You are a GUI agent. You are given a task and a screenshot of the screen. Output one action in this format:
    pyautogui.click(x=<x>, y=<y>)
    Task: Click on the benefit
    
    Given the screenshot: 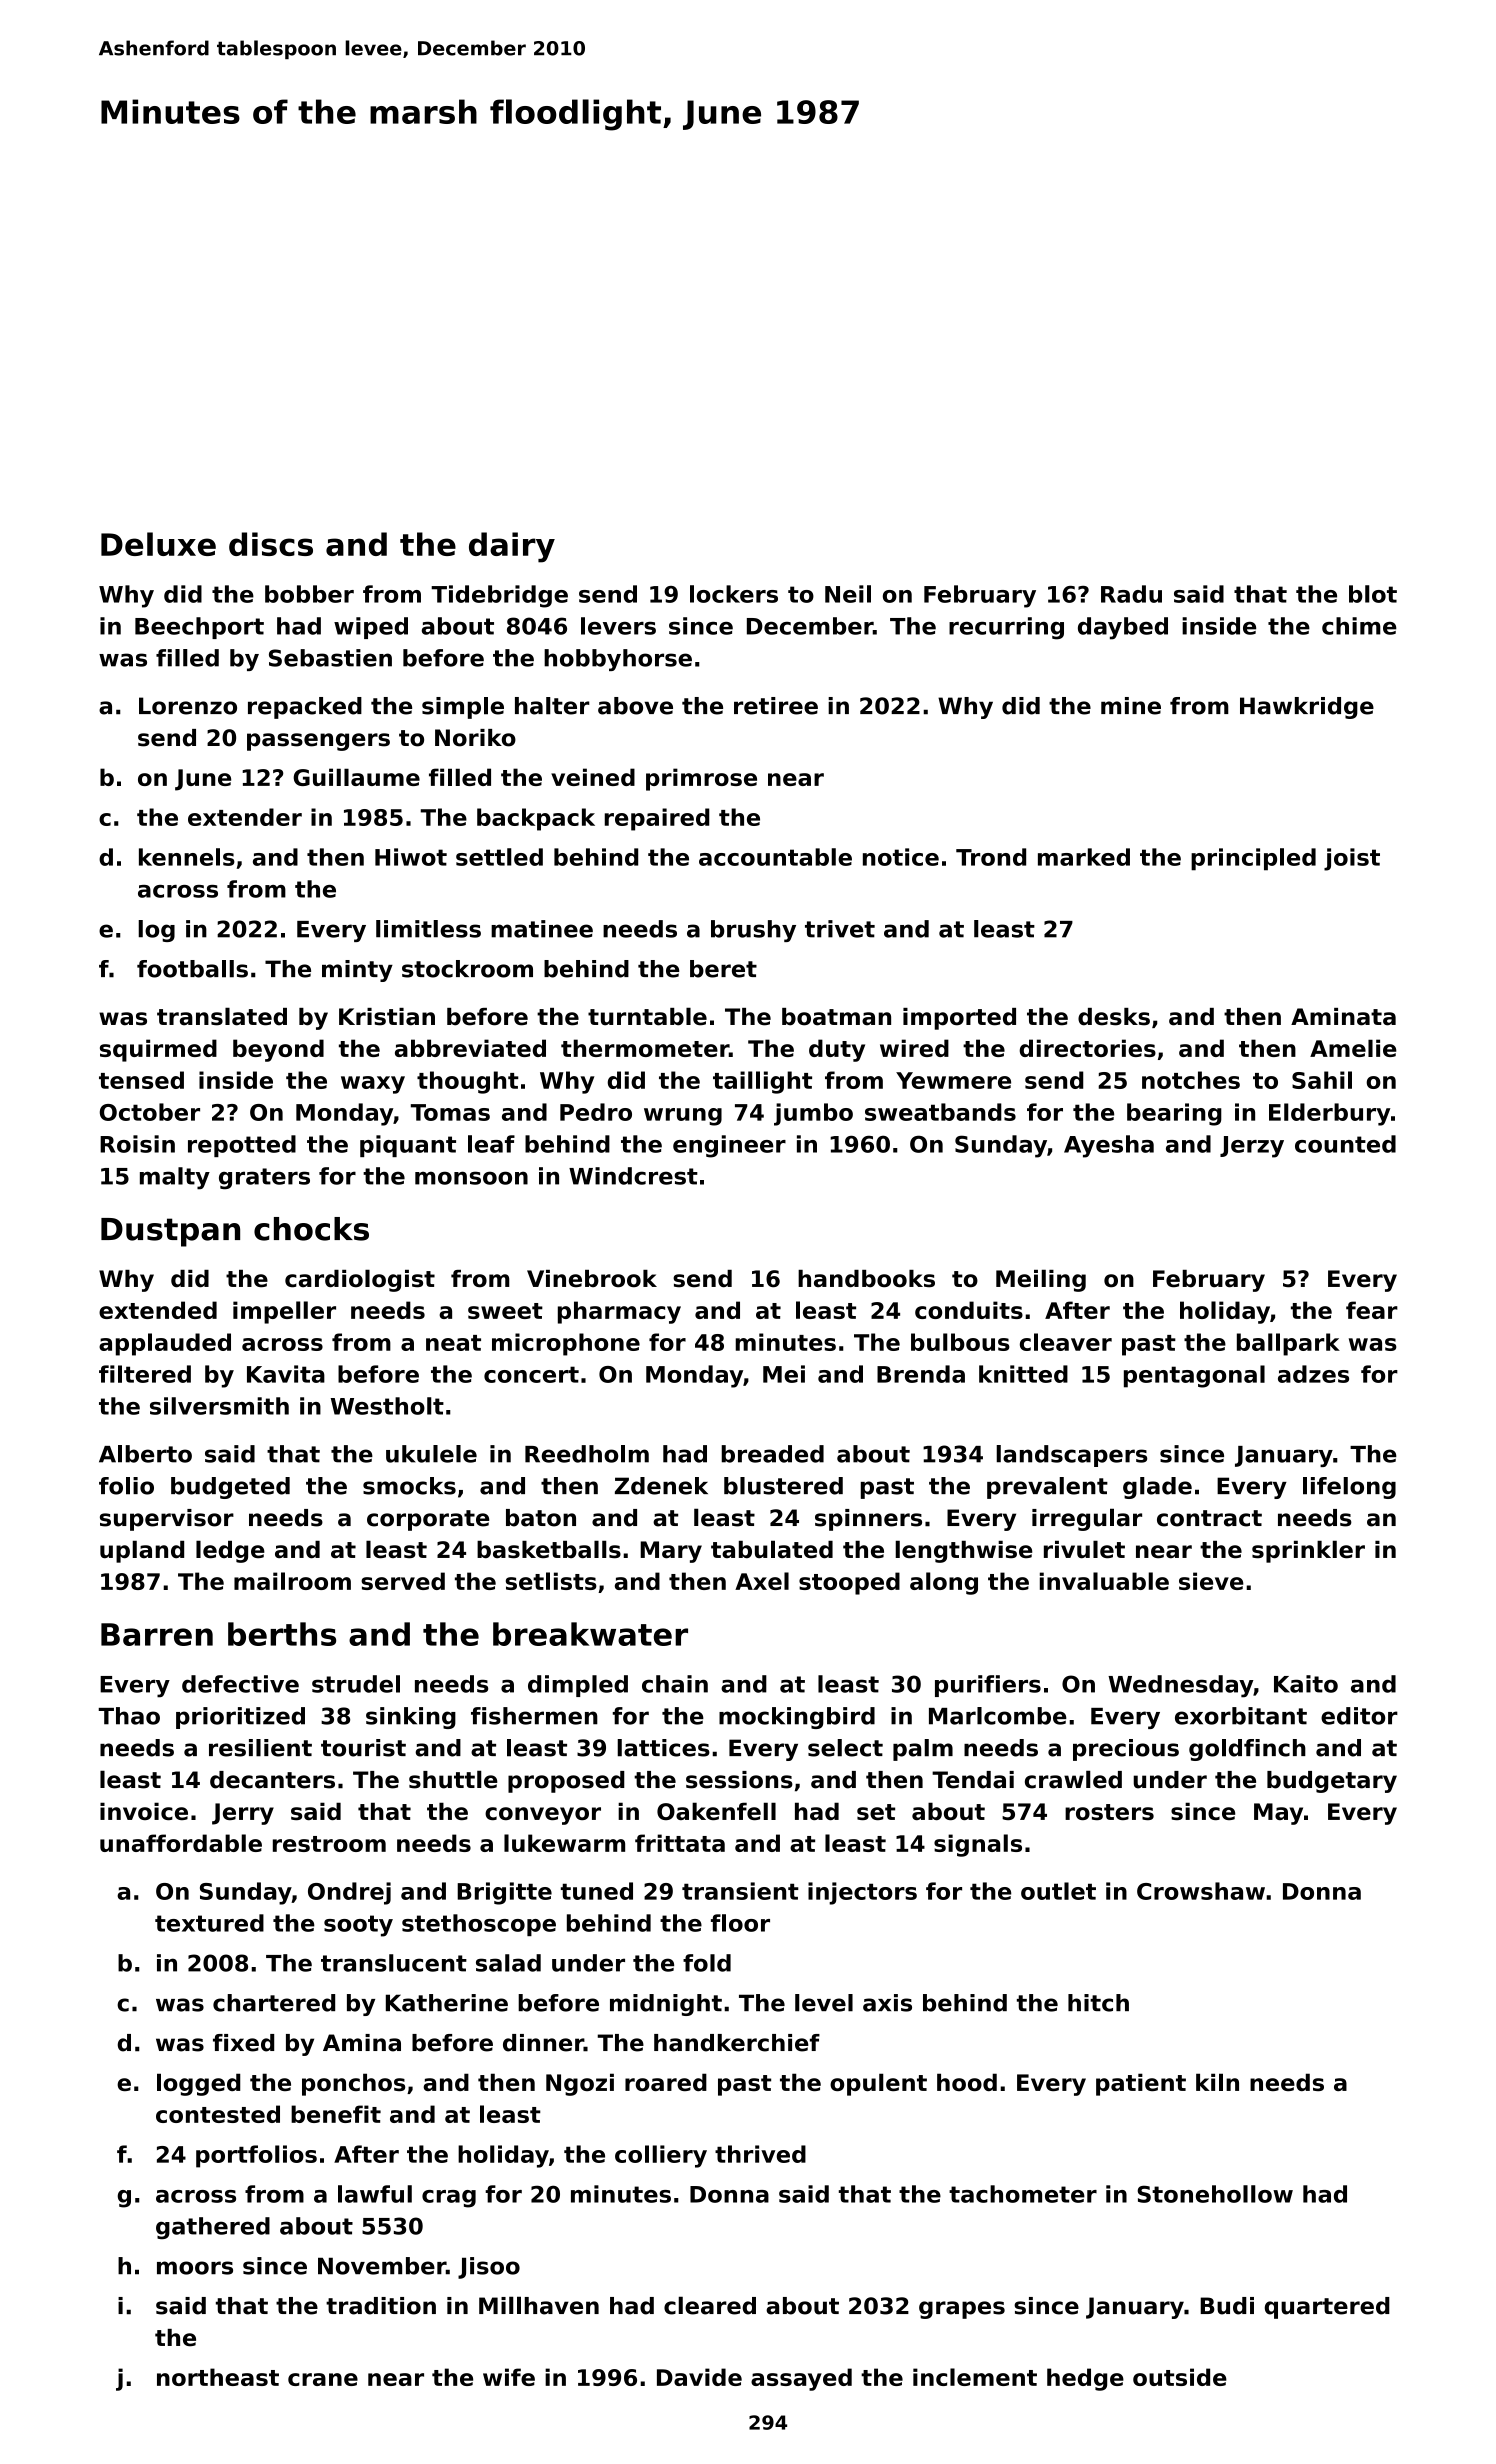 What is the action you would take?
    pyautogui.click(x=336, y=2114)
